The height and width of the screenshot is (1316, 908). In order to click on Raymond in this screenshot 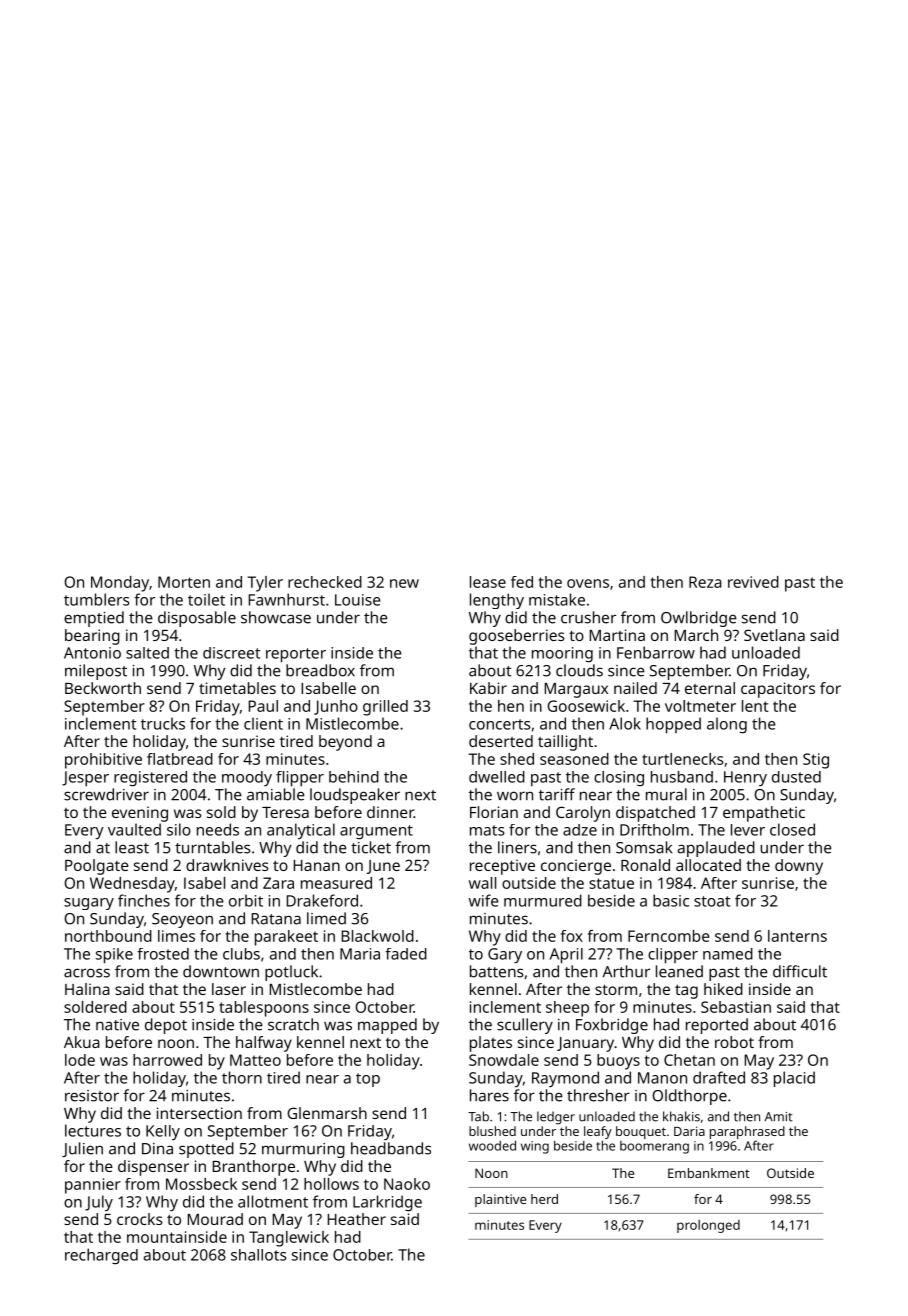, I will do `click(565, 1079)`.
